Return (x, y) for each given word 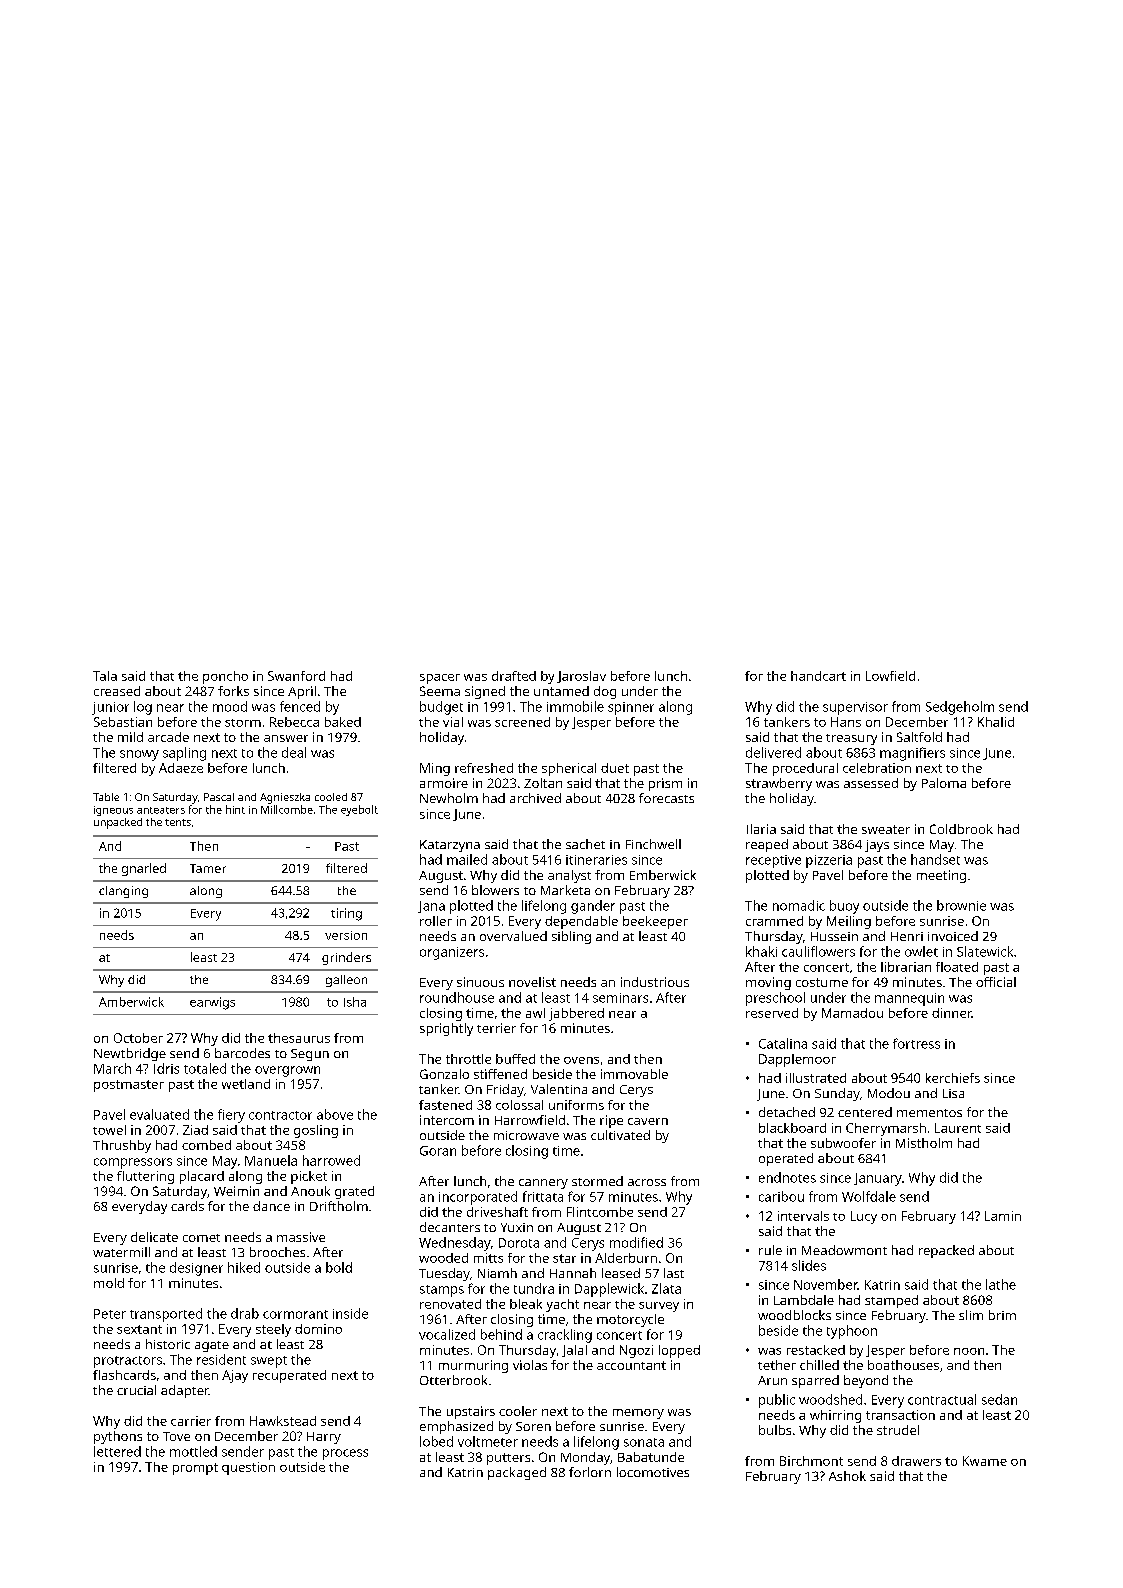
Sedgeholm (960, 708)
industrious (655, 982)
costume (822, 982)
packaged (517, 1473)
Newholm (449, 798)
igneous (113, 811)
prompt (195, 1469)
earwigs (212, 1003)
